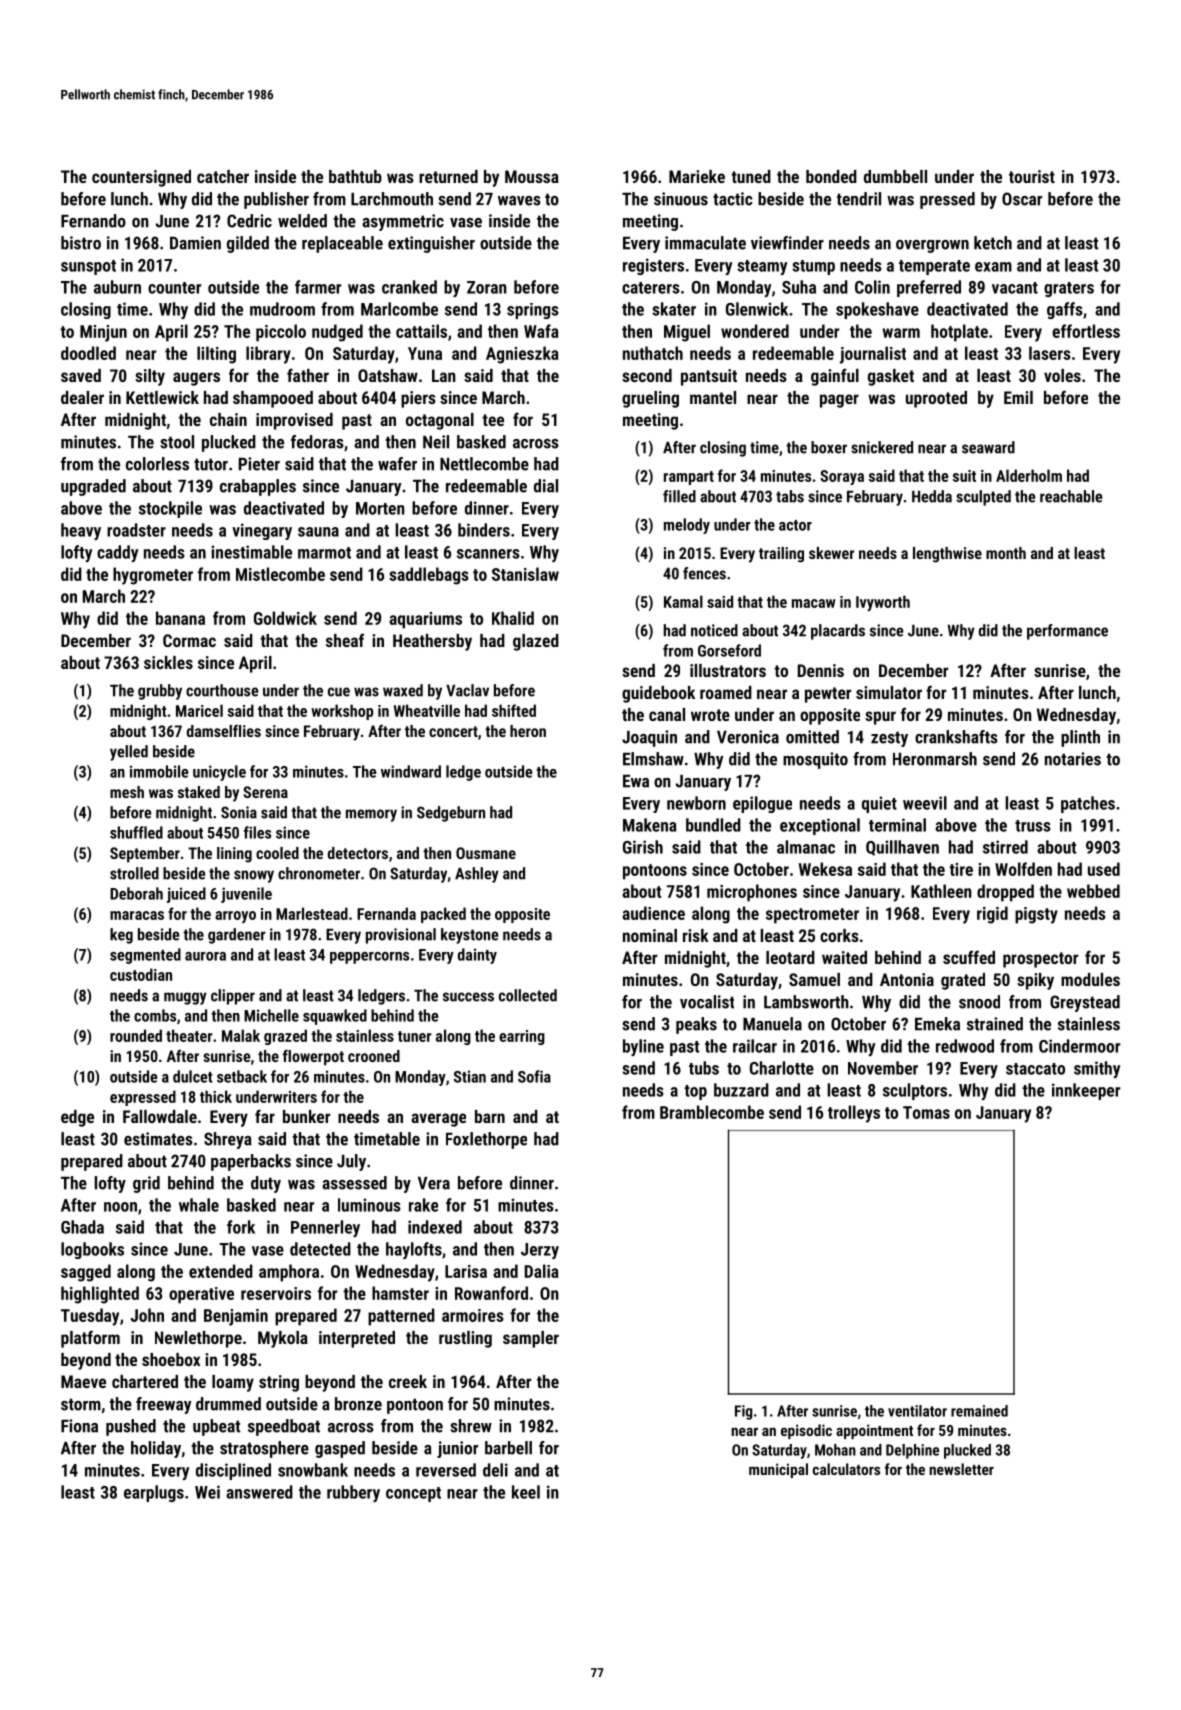 The image size is (1181, 1710). What do you see at coordinates (956, 737) in the screenshot?
I see `crankshafts` at bounding box center [956, 737].
